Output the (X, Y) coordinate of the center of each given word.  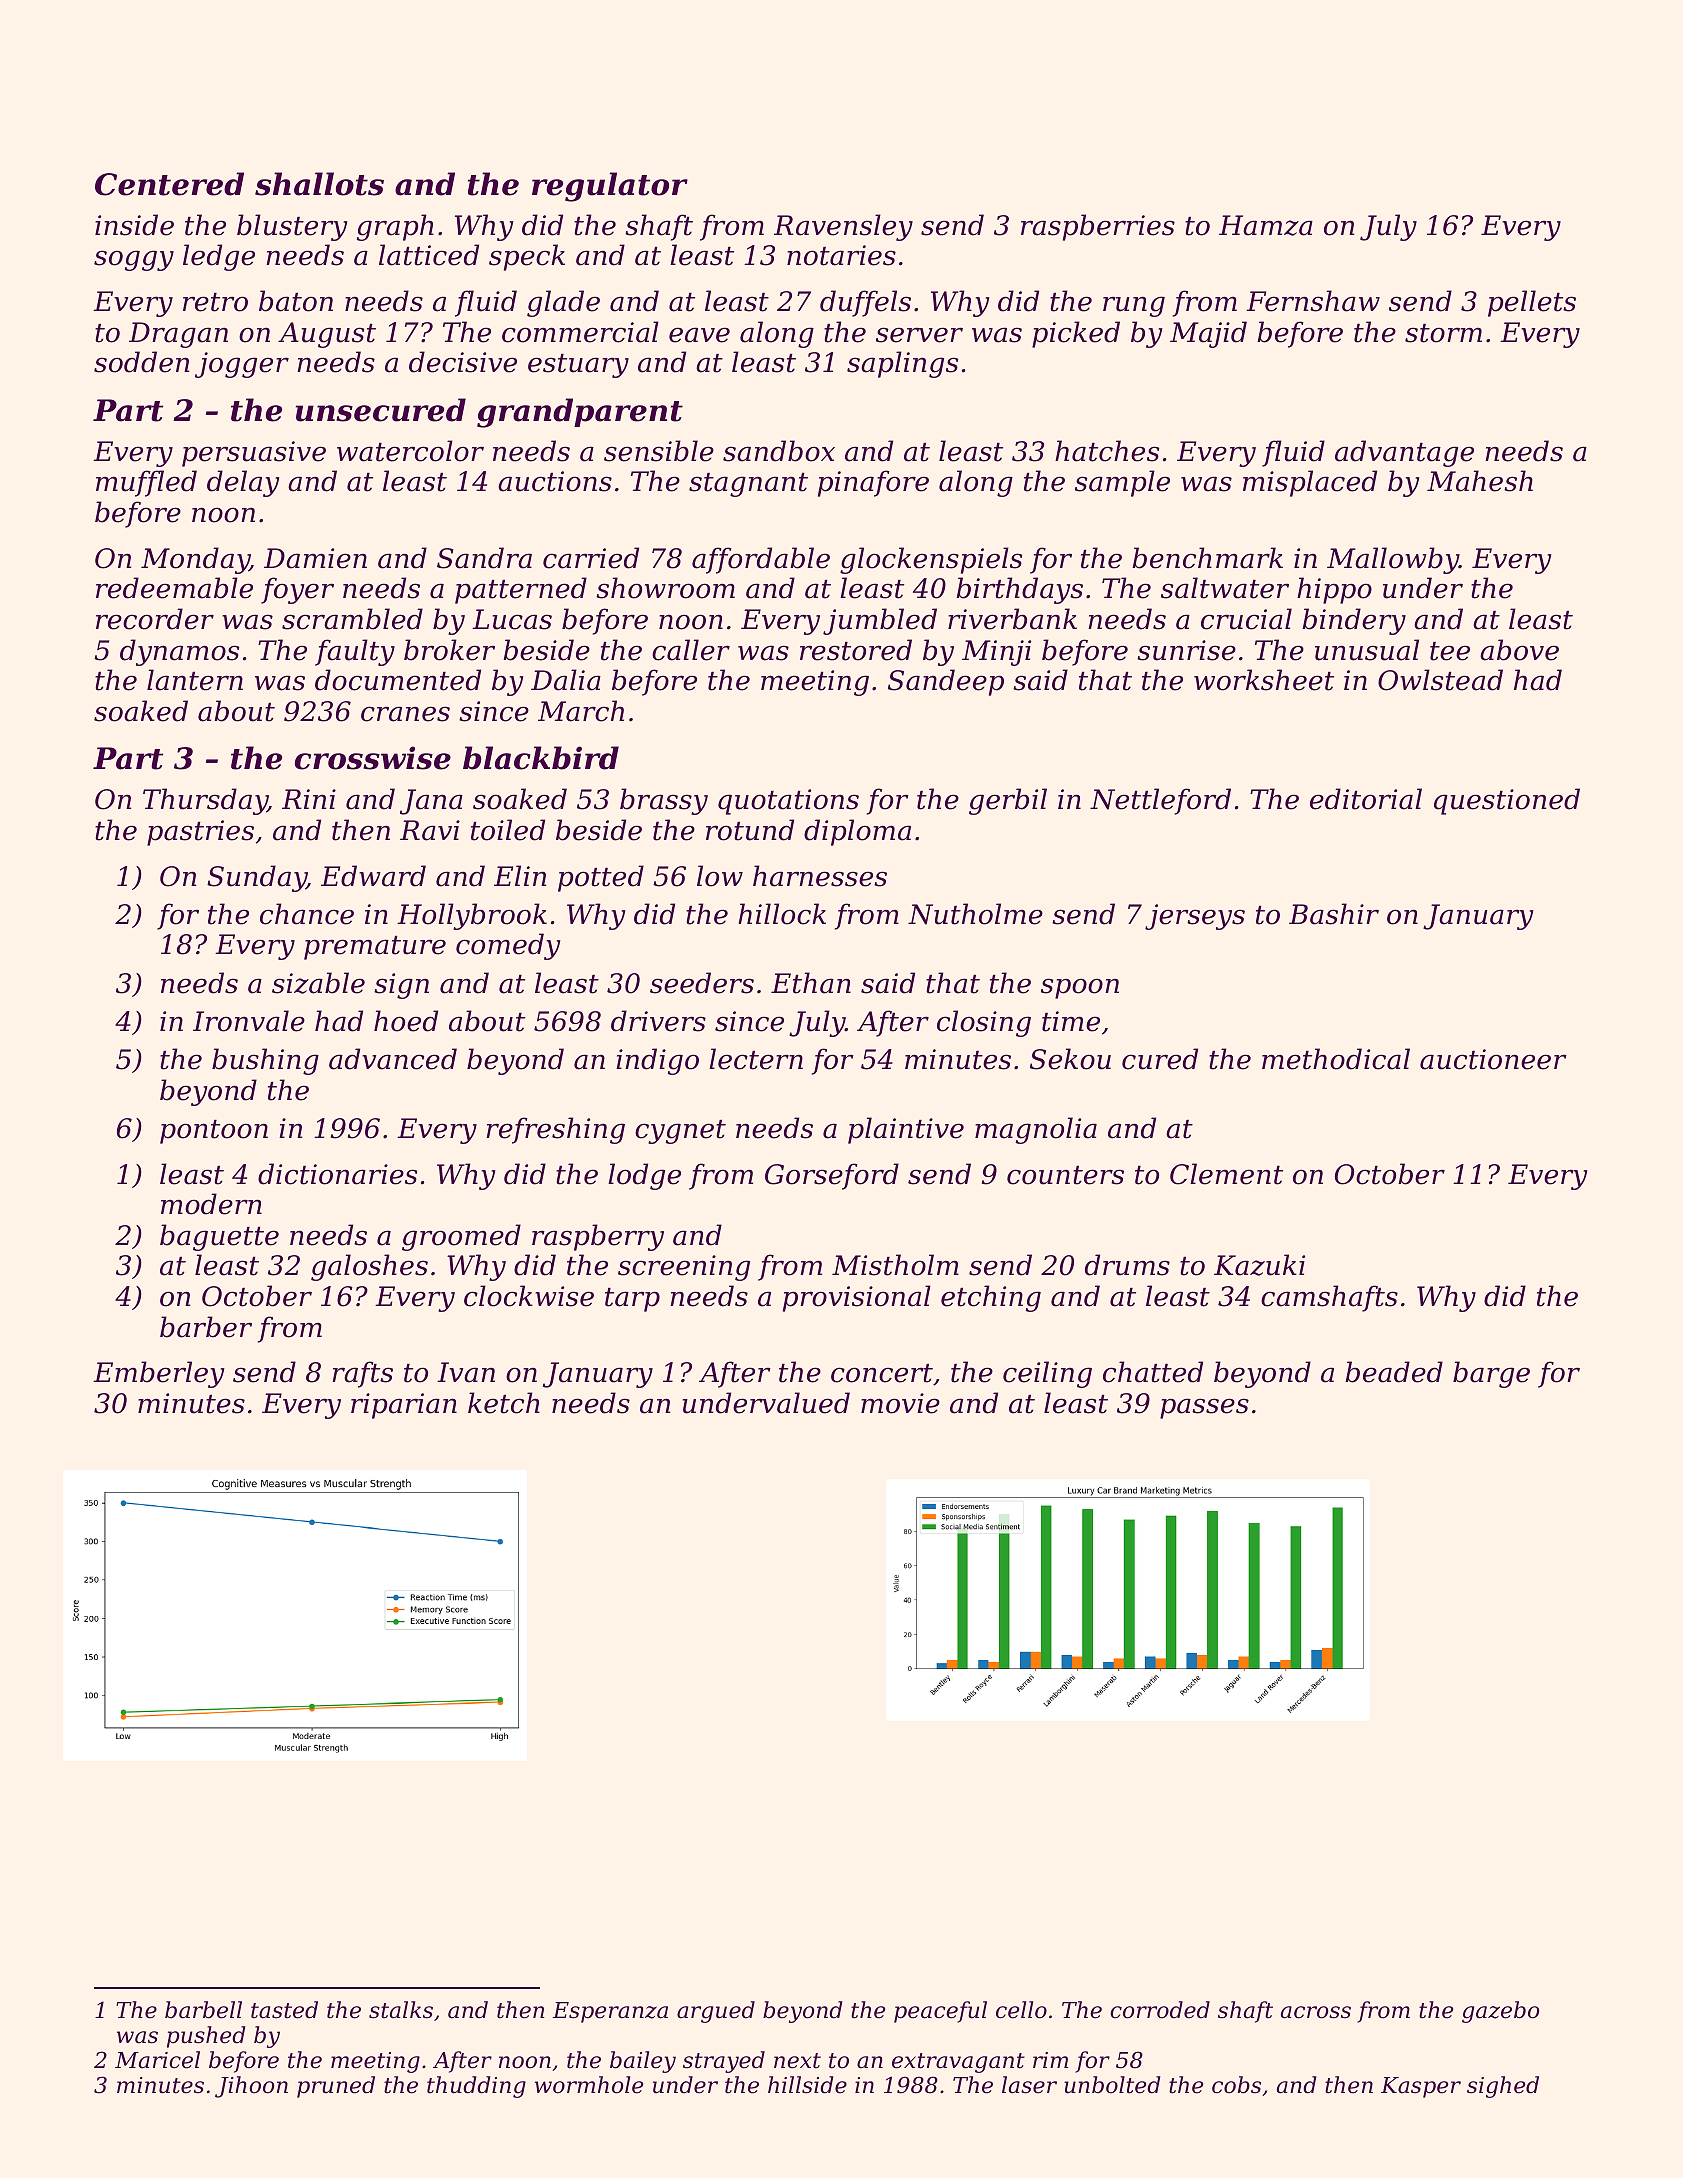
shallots (319, 184)
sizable (318, 983)
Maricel (157, 2060)
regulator (610, 187)
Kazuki (1259, 1265)
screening (684, 1268)
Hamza (1266, 225)
